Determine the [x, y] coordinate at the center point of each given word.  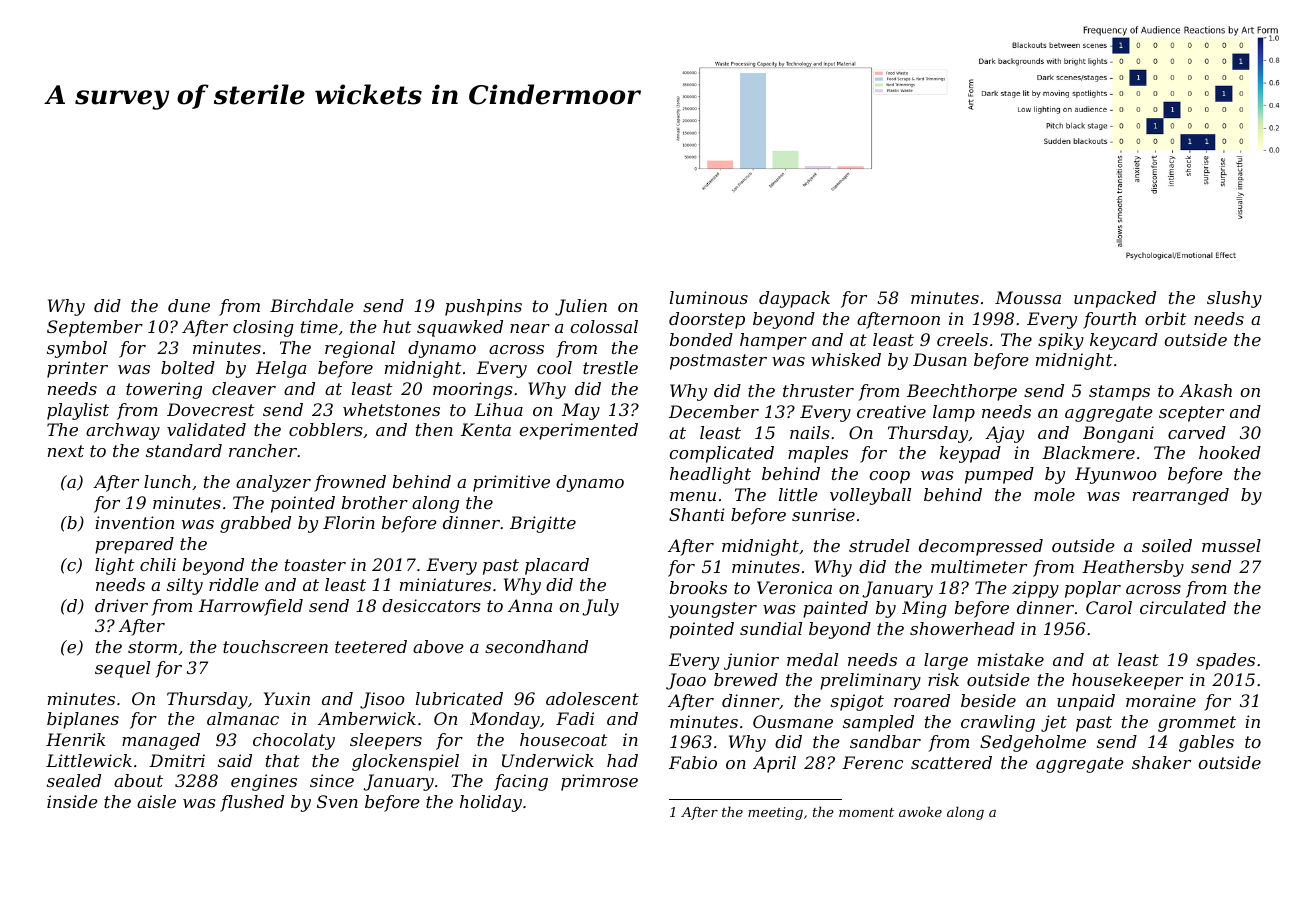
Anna [530, 605]
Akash [1205, 390]
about [138, 780]
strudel [879, 545]
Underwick [548, 760]
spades [1225, 661]
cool [554, 367]
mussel [1231, 545]
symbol [77, 349]
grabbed [255, 524]
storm [152, 647]
